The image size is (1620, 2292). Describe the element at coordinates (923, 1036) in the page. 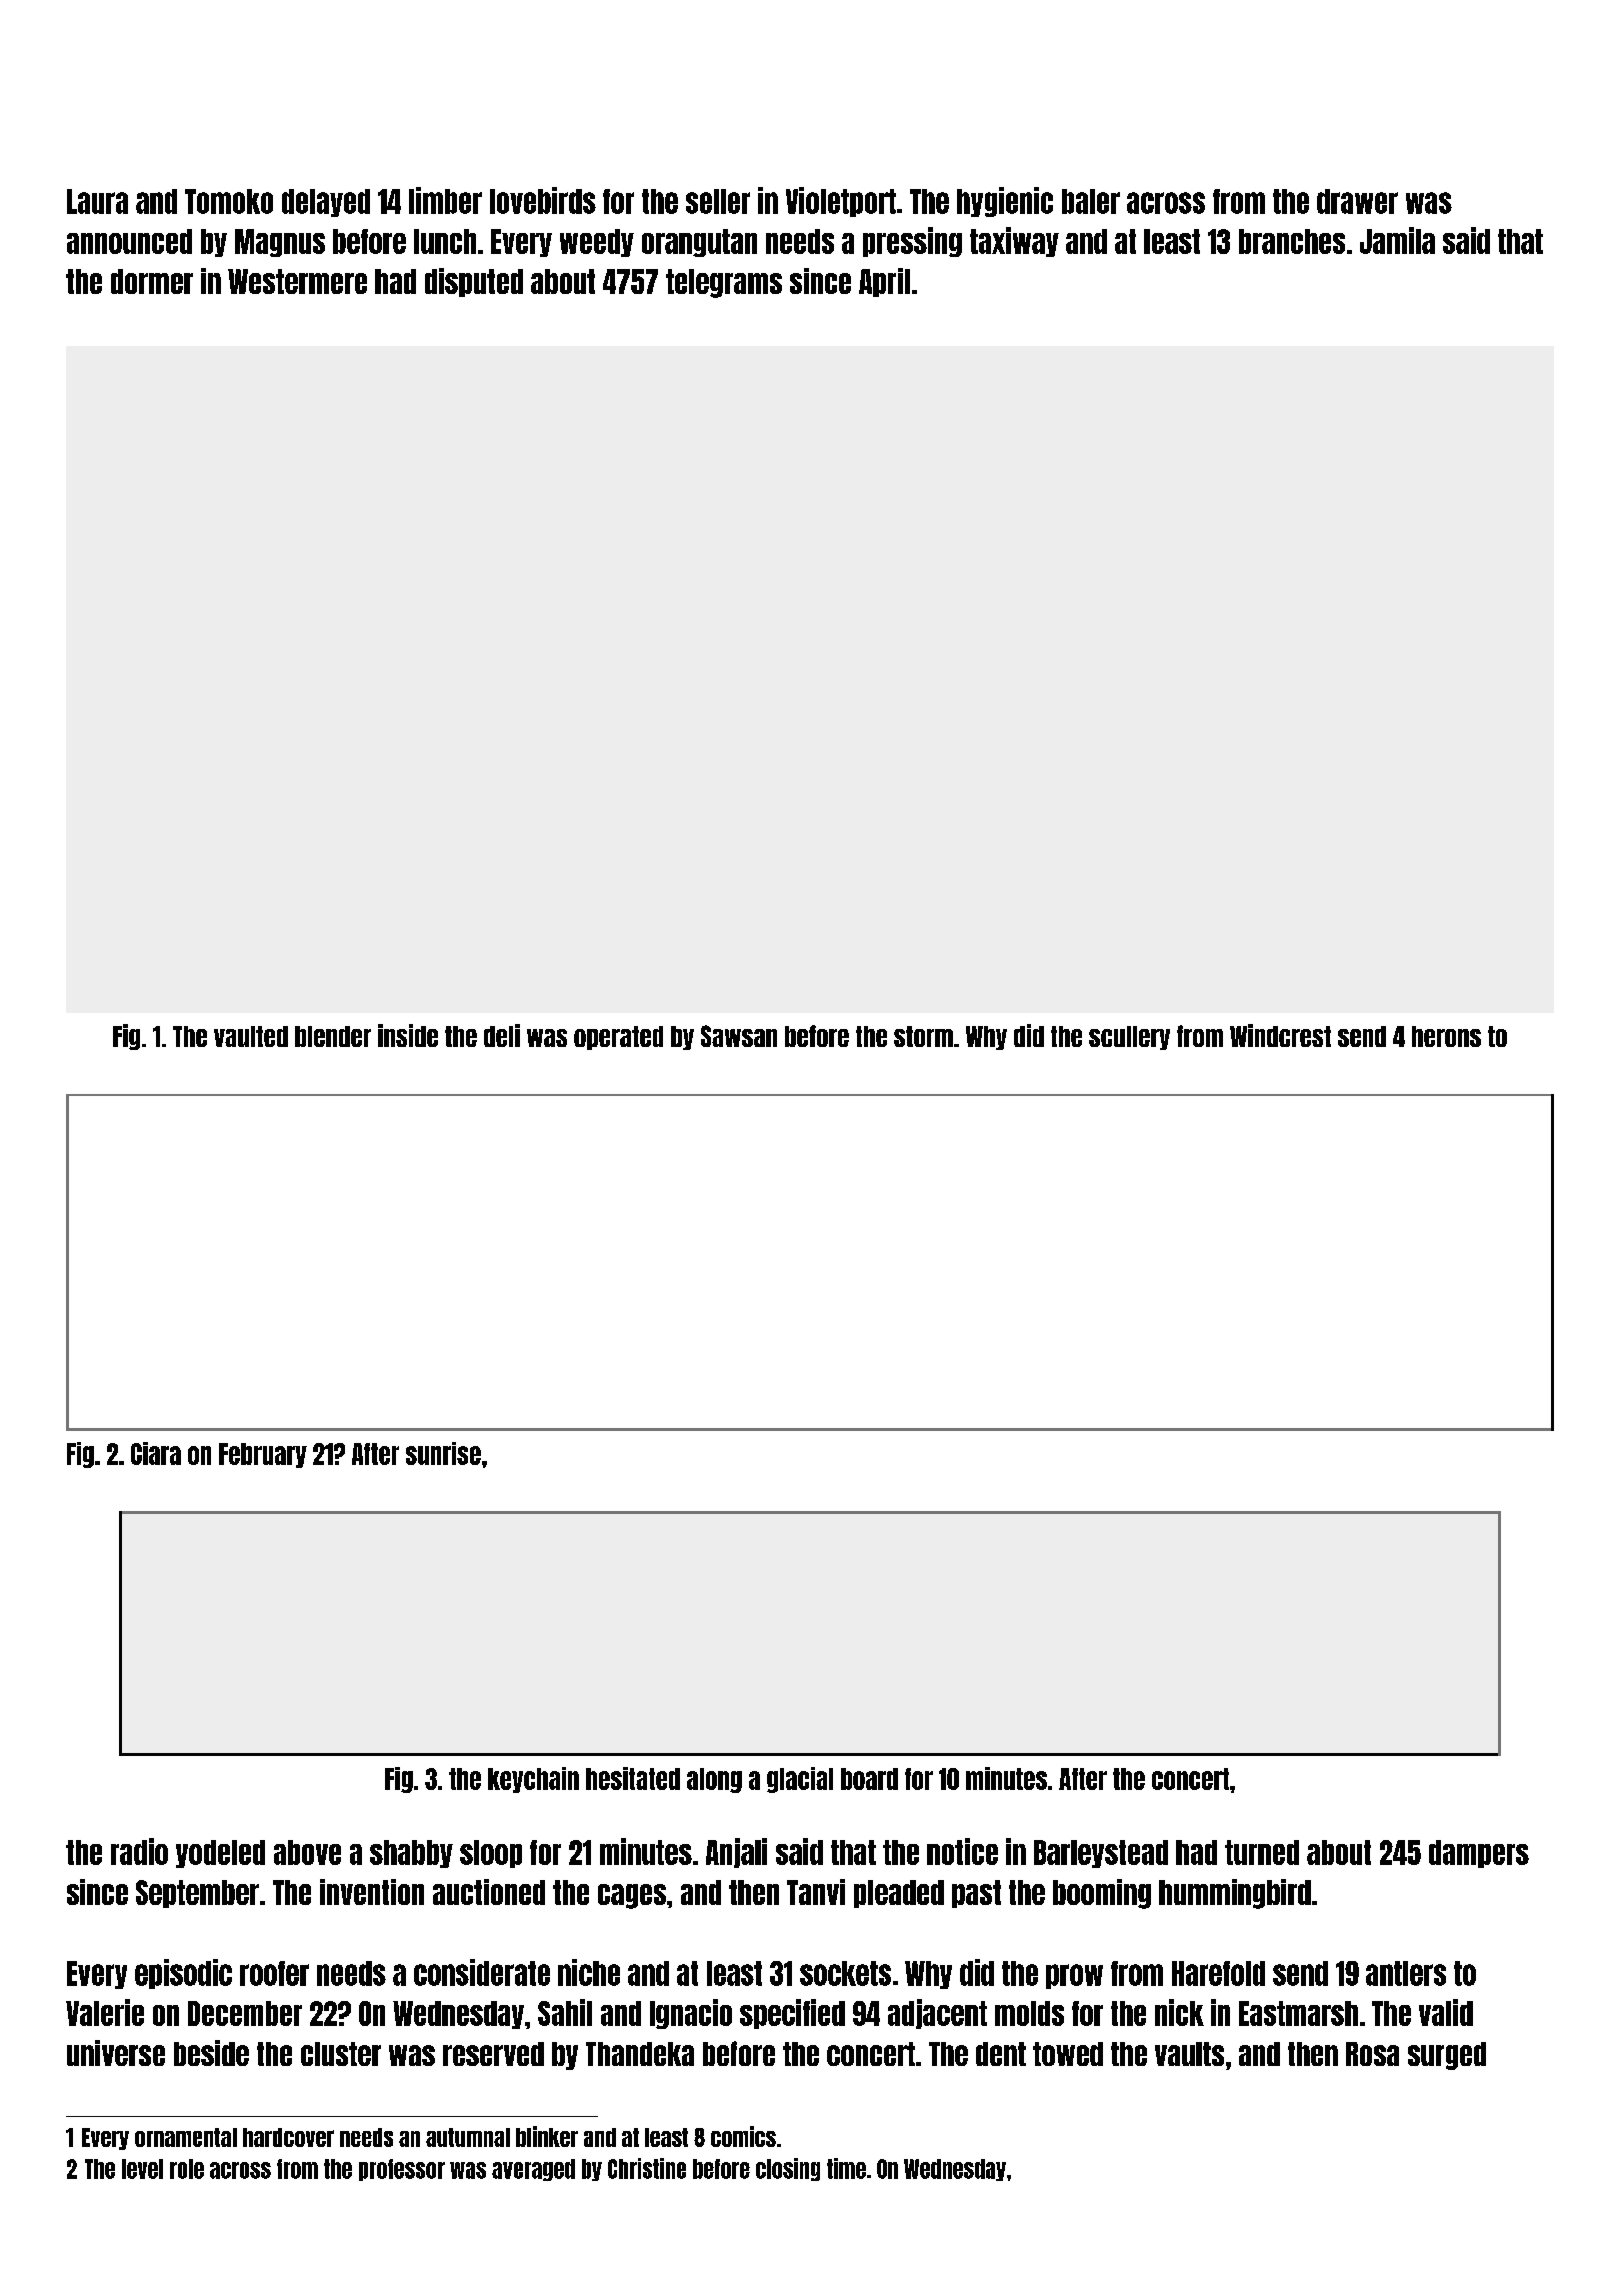

I see `storm` at that location.
